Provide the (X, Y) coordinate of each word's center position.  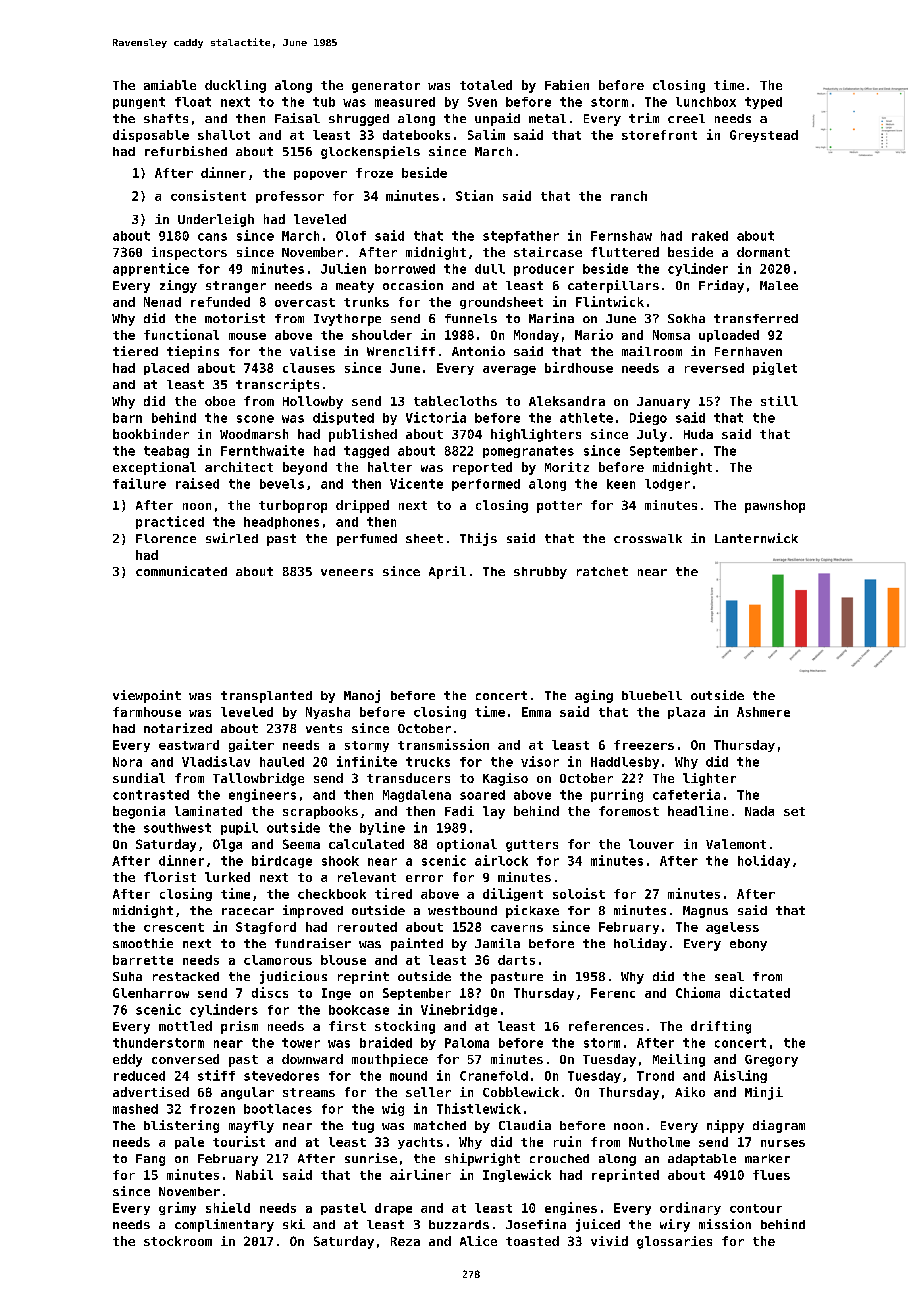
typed (763, 103)
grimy (177, 1208)
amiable (170, 85)
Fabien (567, 85)
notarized (178, 728)
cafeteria (686, 794)
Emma (536, 712)
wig (393, 1109)
